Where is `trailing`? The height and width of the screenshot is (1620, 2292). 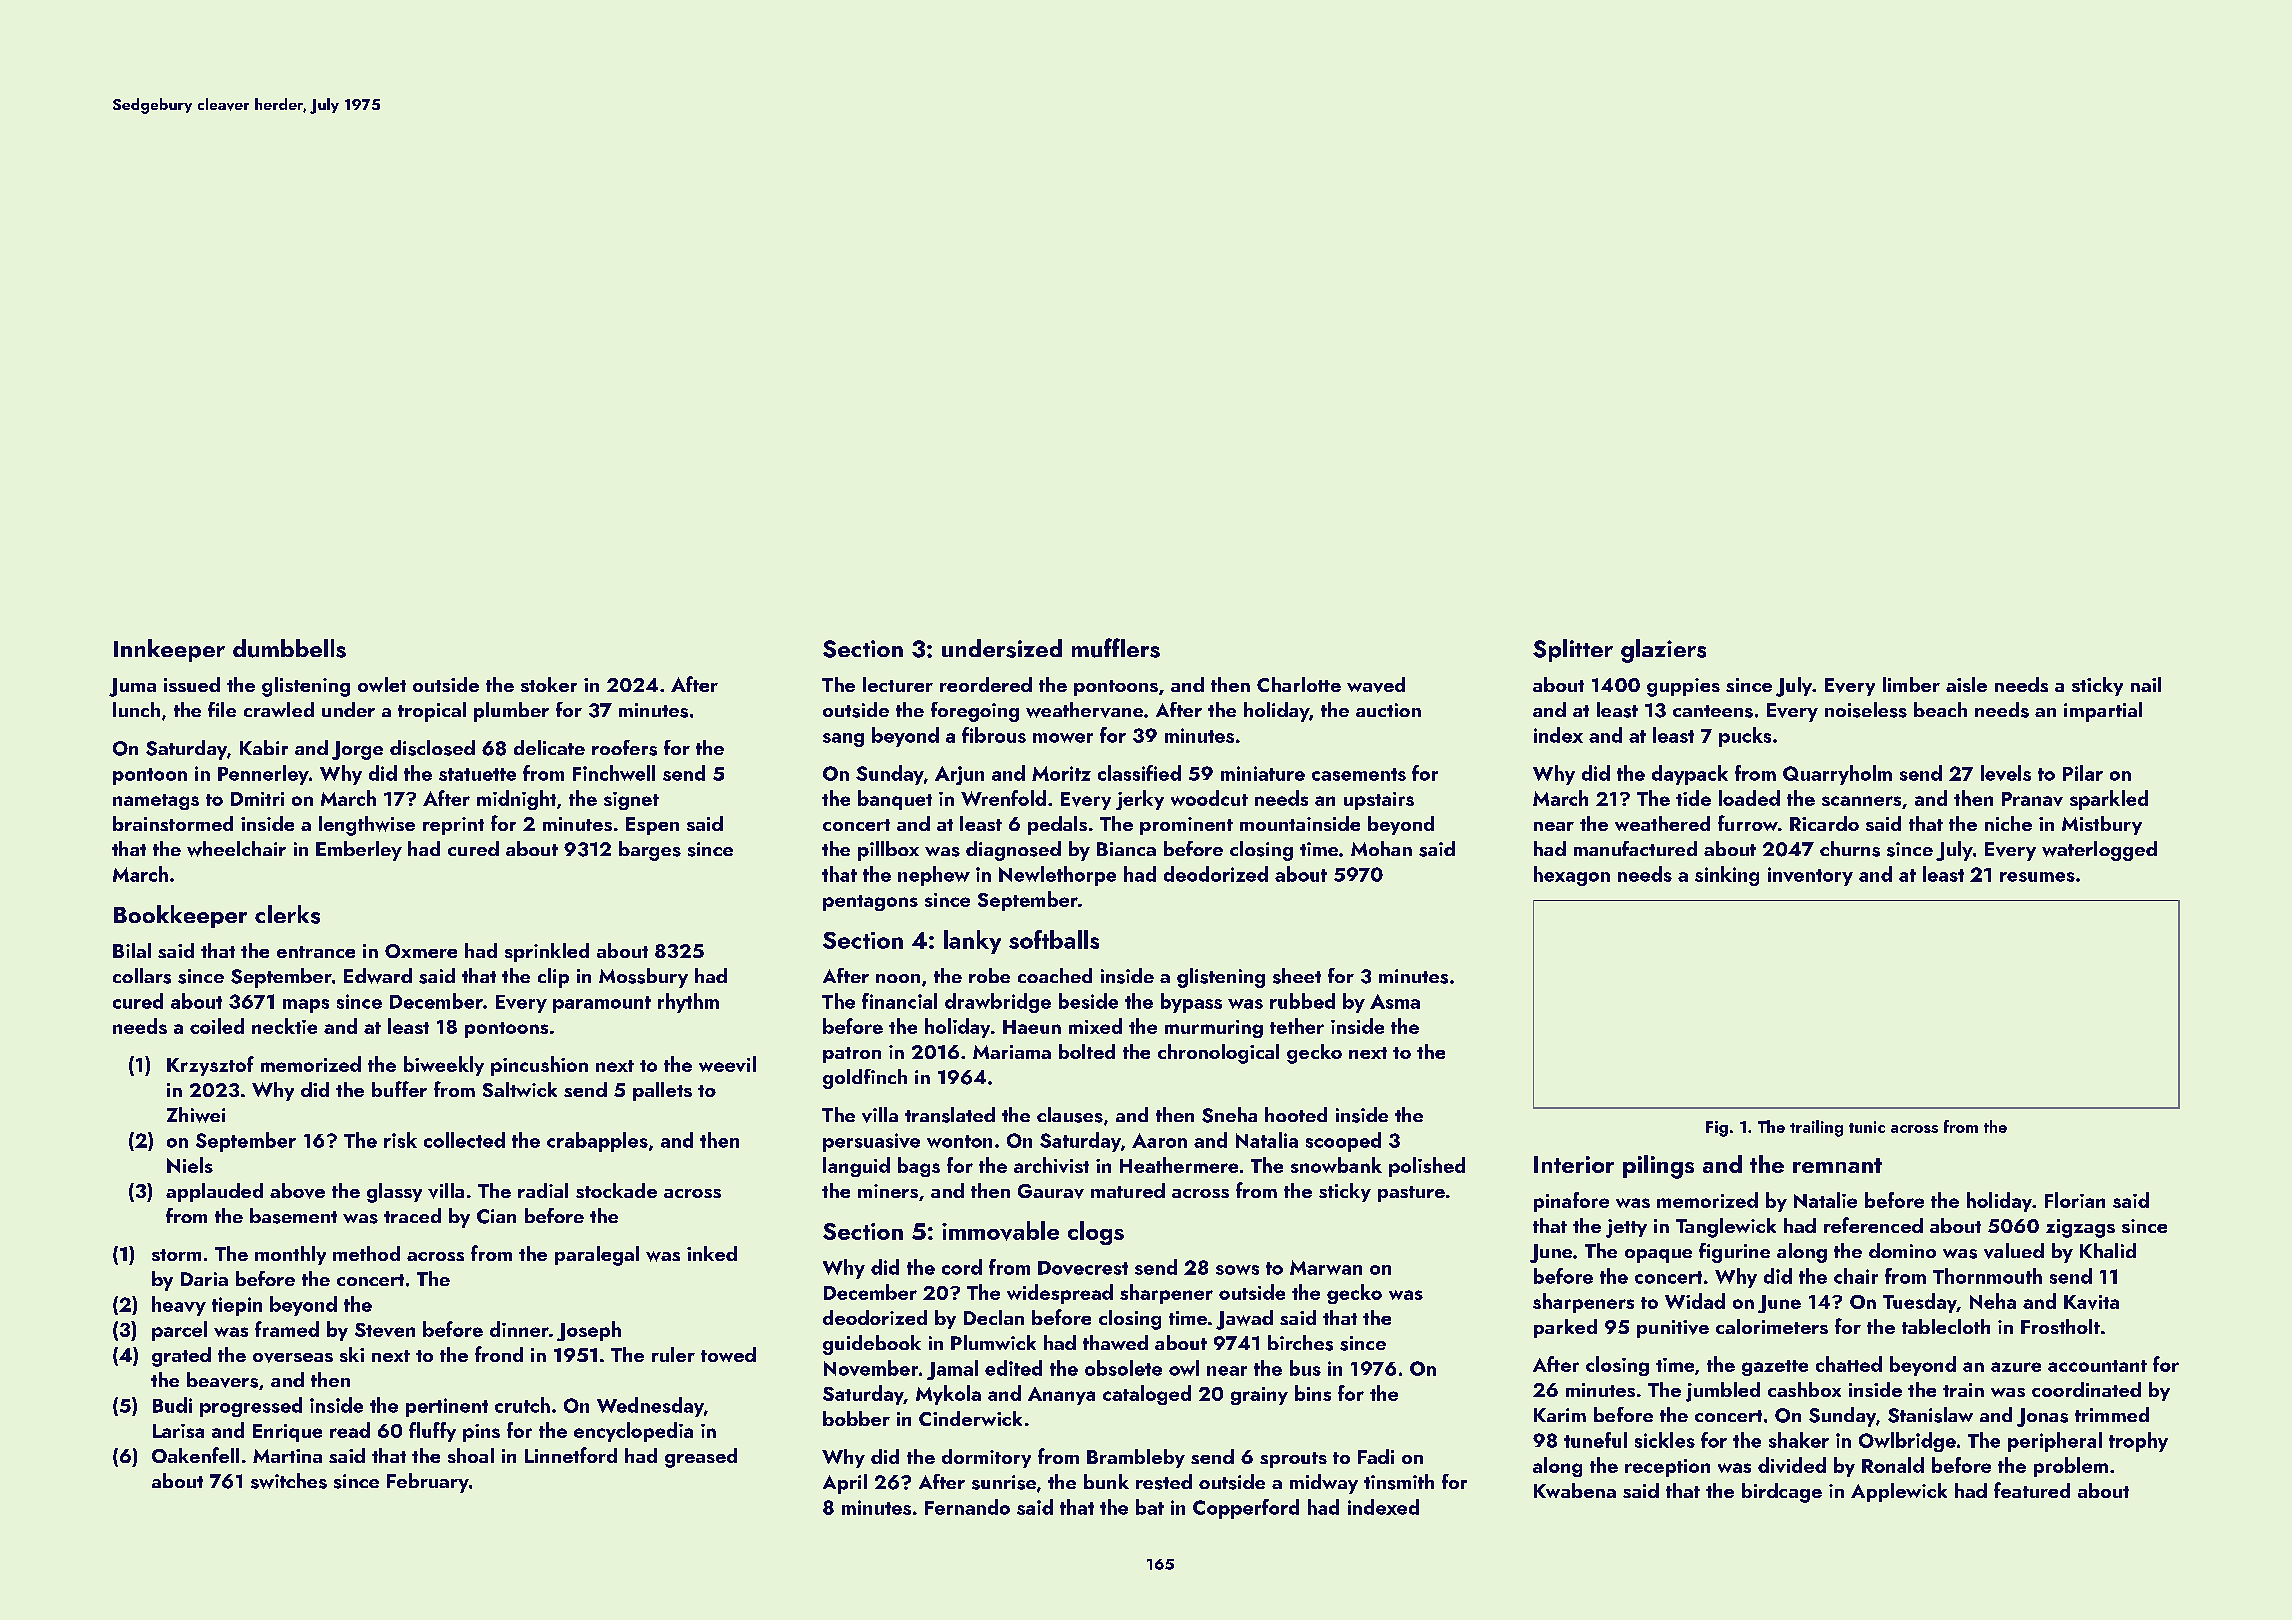
trailing is located at coordinates (1816, 1128).
